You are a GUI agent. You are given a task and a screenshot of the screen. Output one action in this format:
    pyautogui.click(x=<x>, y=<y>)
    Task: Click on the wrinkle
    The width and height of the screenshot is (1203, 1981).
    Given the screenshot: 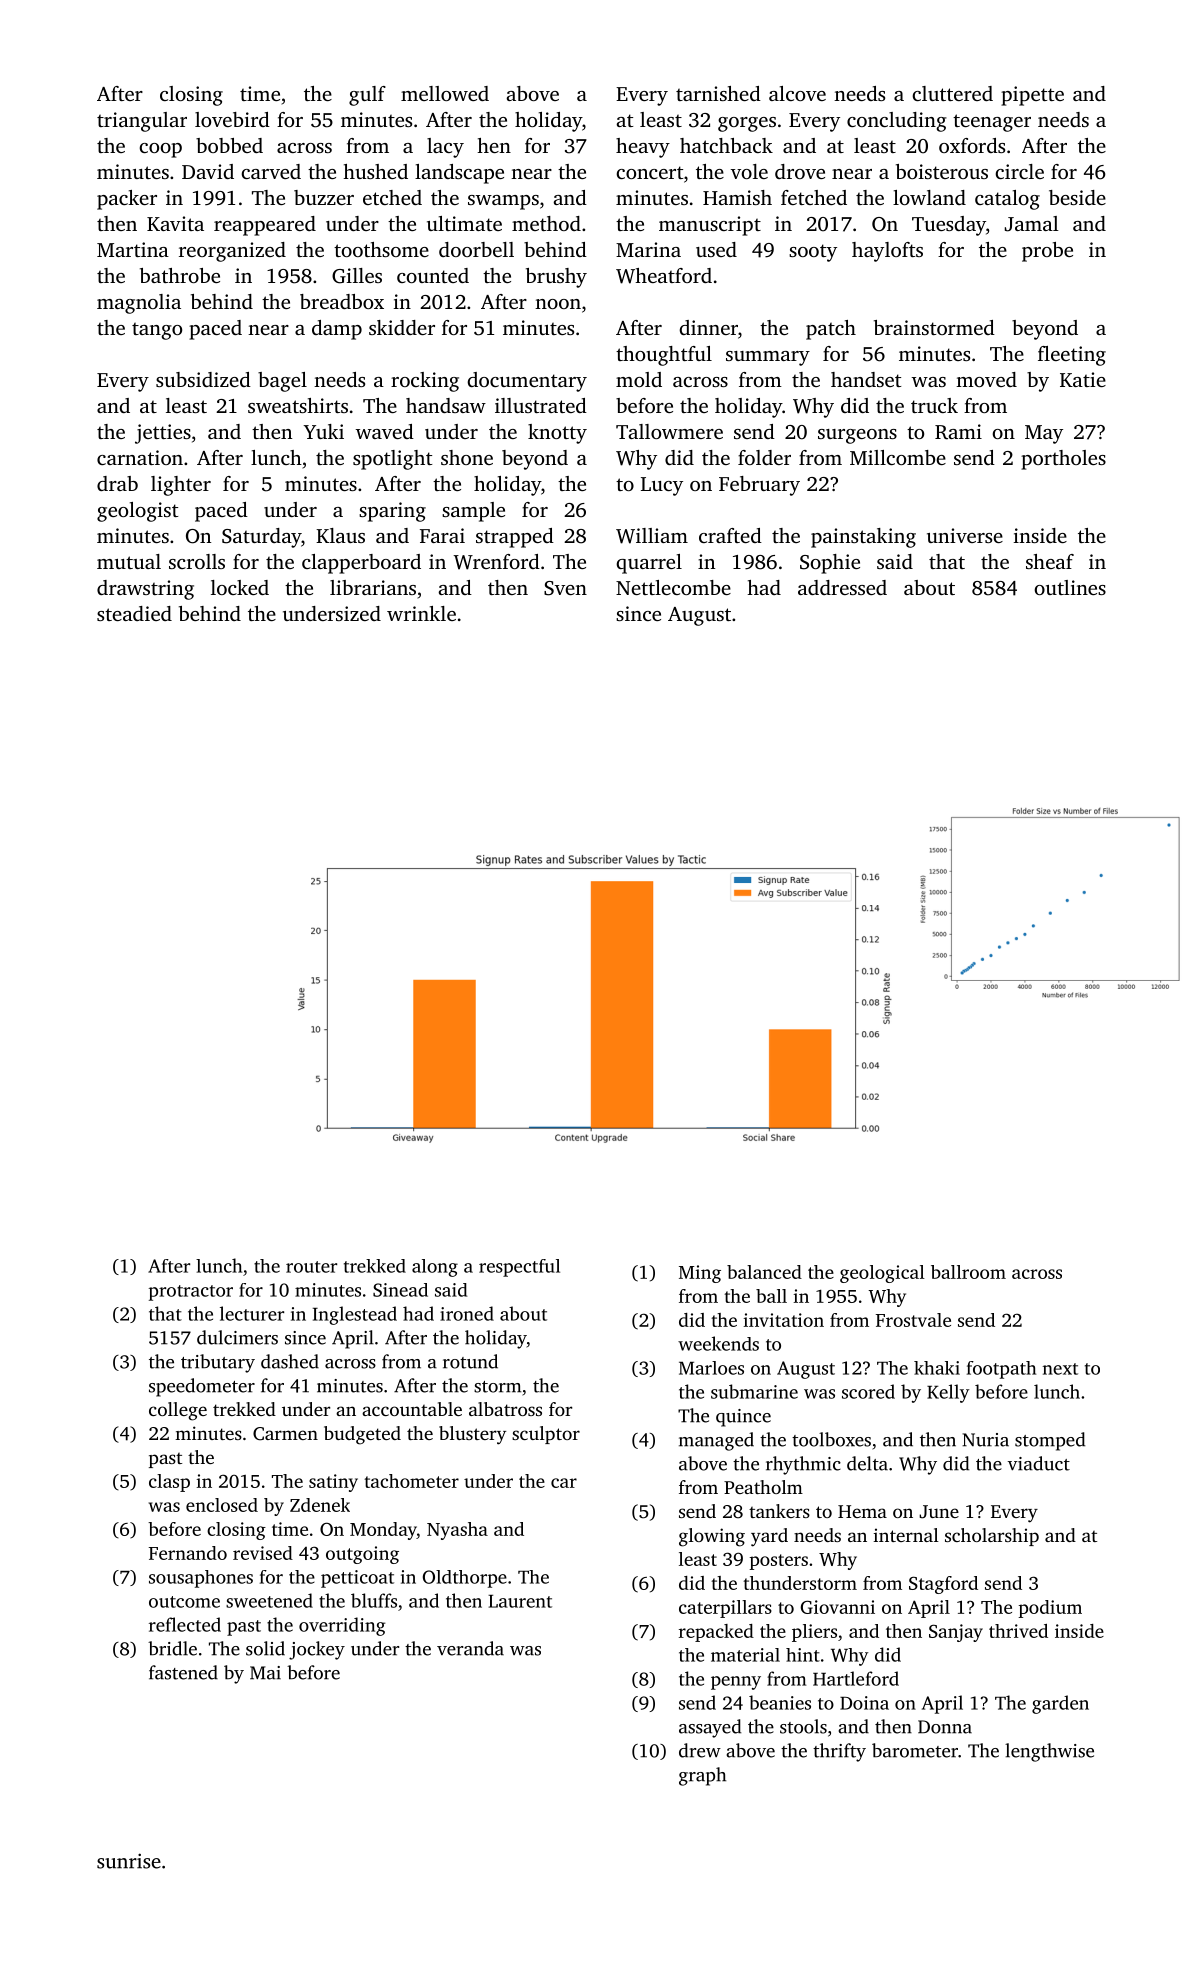 What is the action you would take?
    pyautogui.click(x=421, y=613)
